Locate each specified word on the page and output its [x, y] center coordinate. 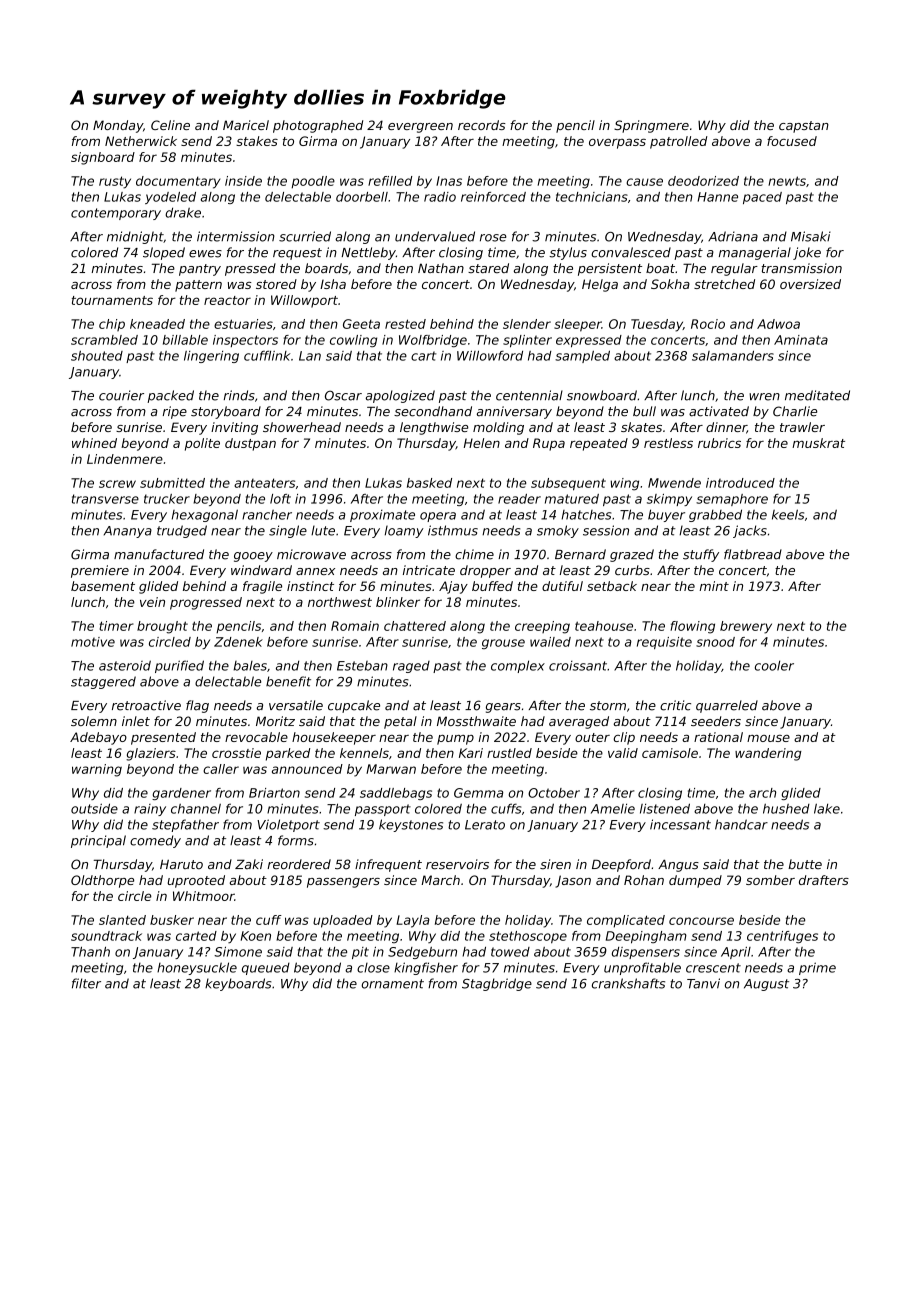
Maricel [246, 125]
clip [624, 738]
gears [503, 708]
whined [94, 443]
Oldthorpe [102, 881]
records [482, 125]
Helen [482, 443]
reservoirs [457, 864]
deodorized [703, 181]
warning [97, 770]
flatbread [753, 554]
